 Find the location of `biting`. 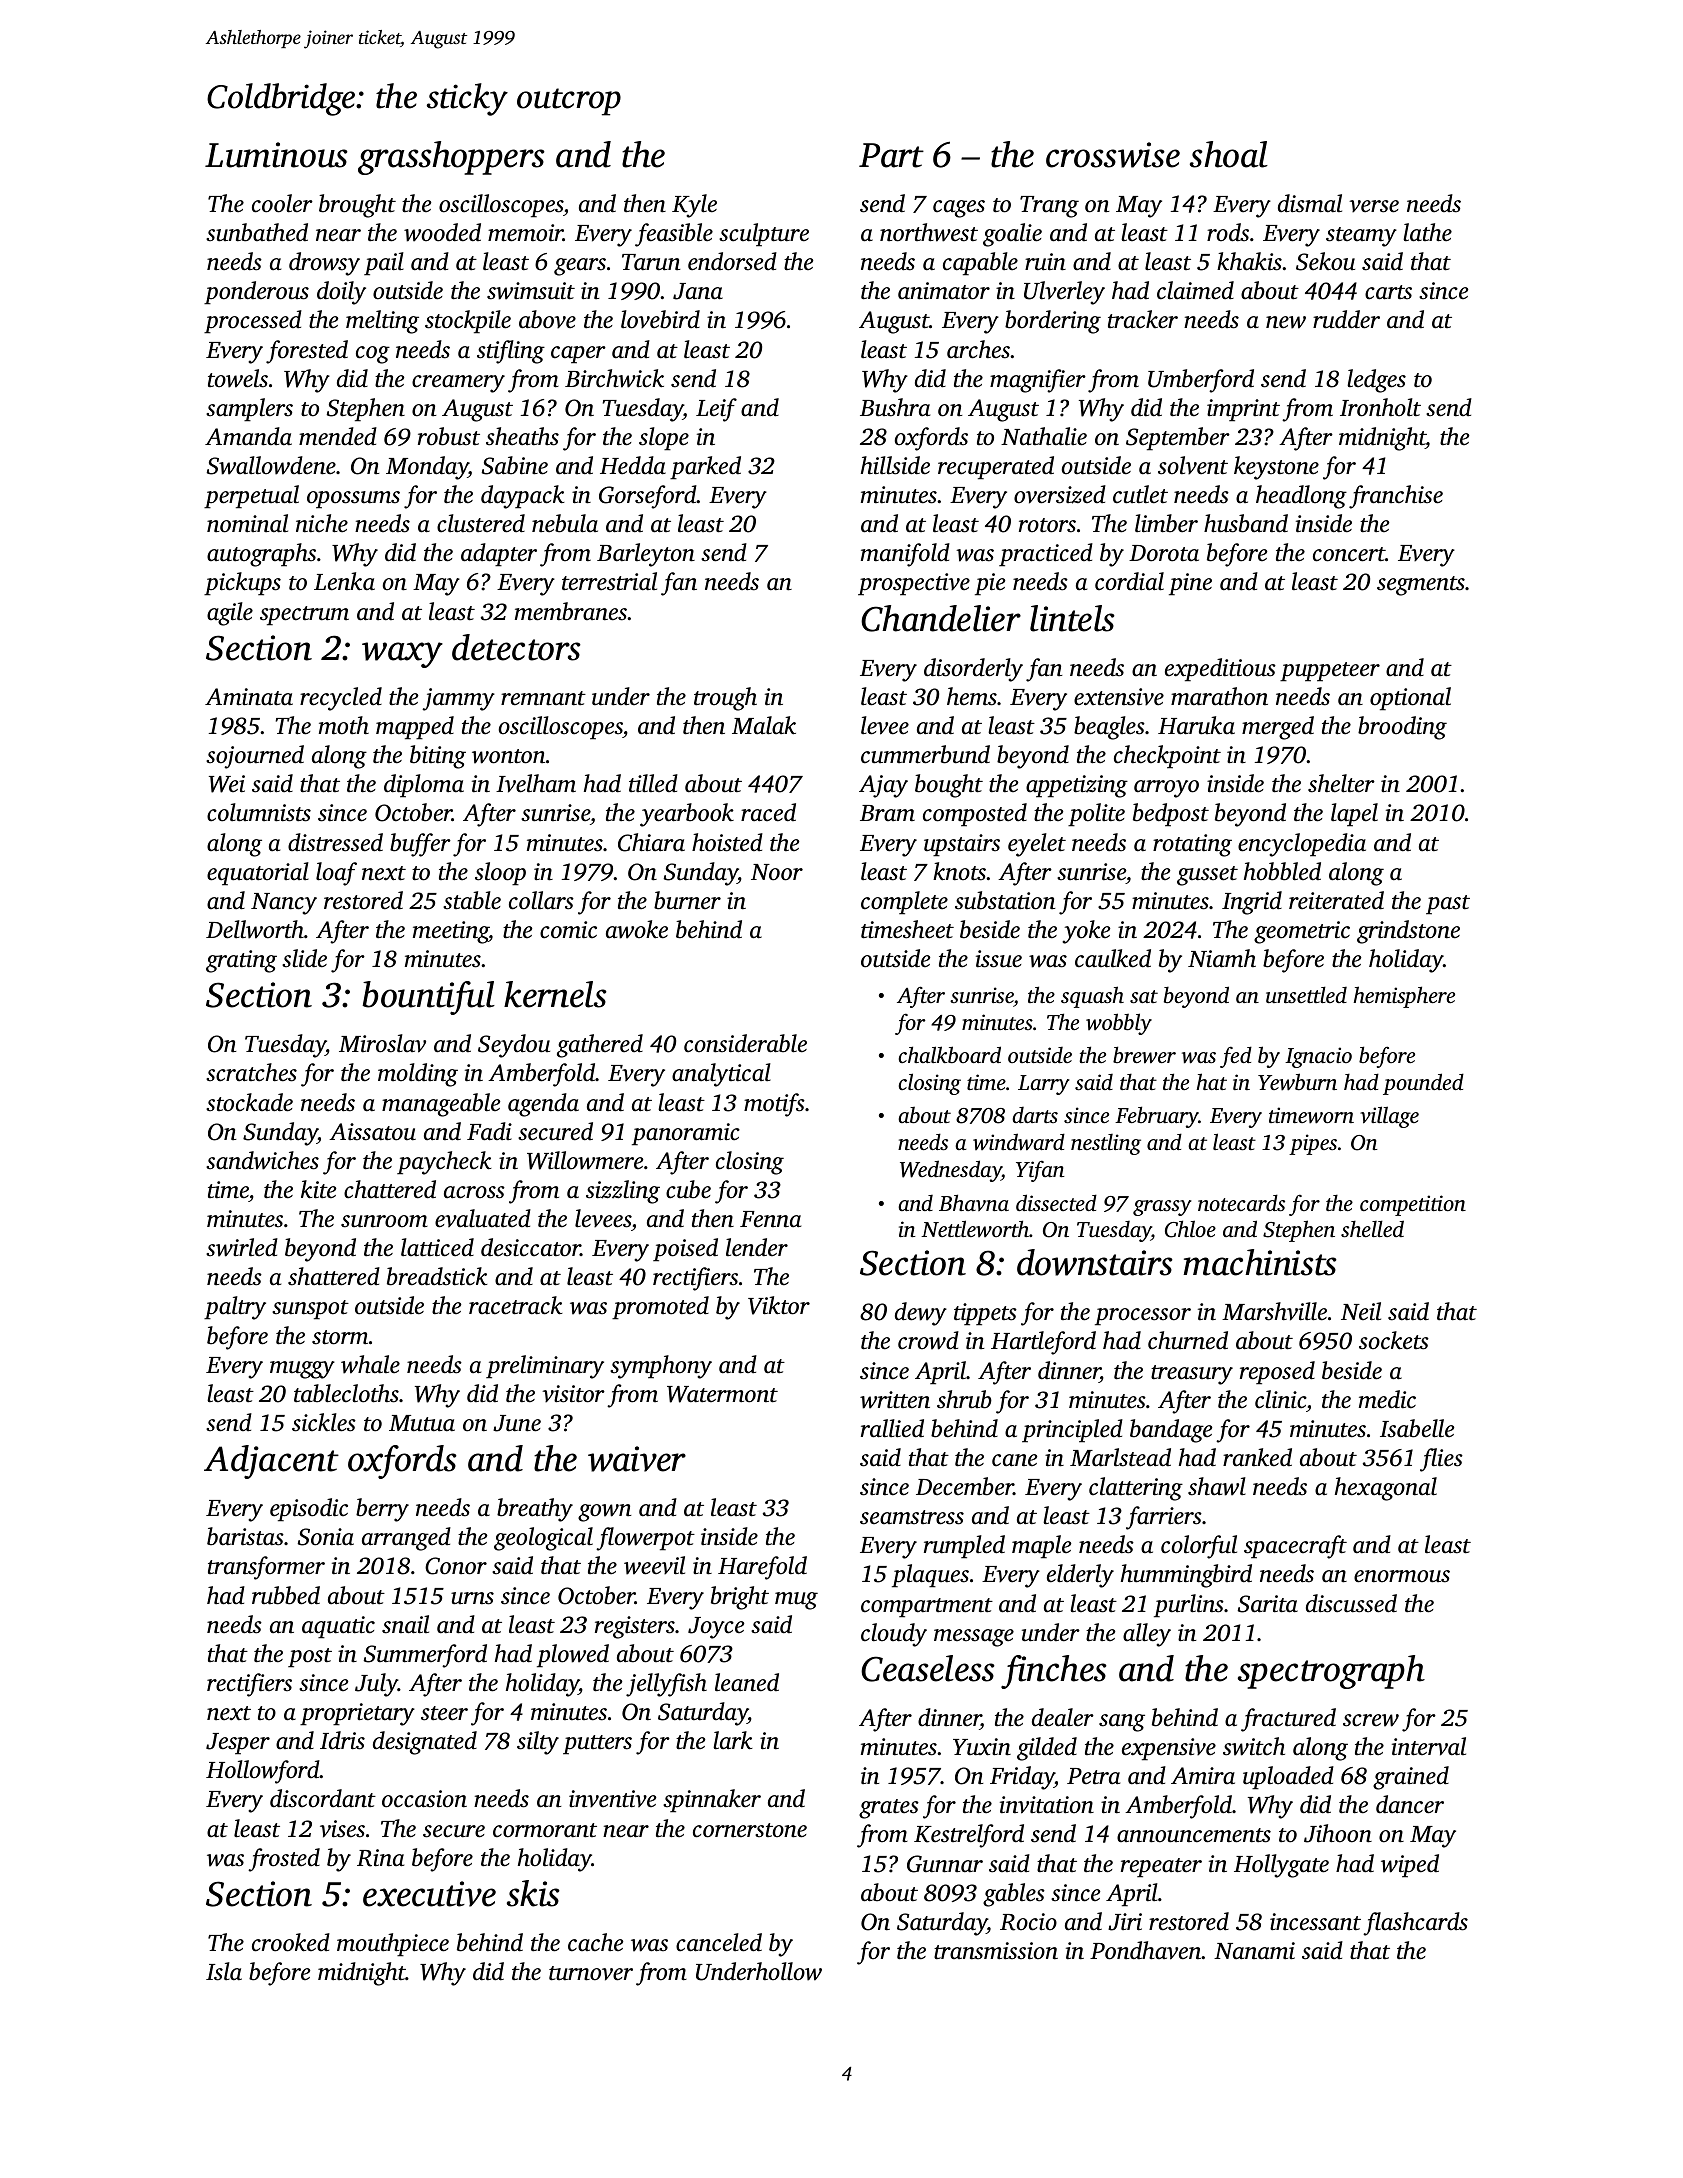

biting is located at coordinates (438, 757).
